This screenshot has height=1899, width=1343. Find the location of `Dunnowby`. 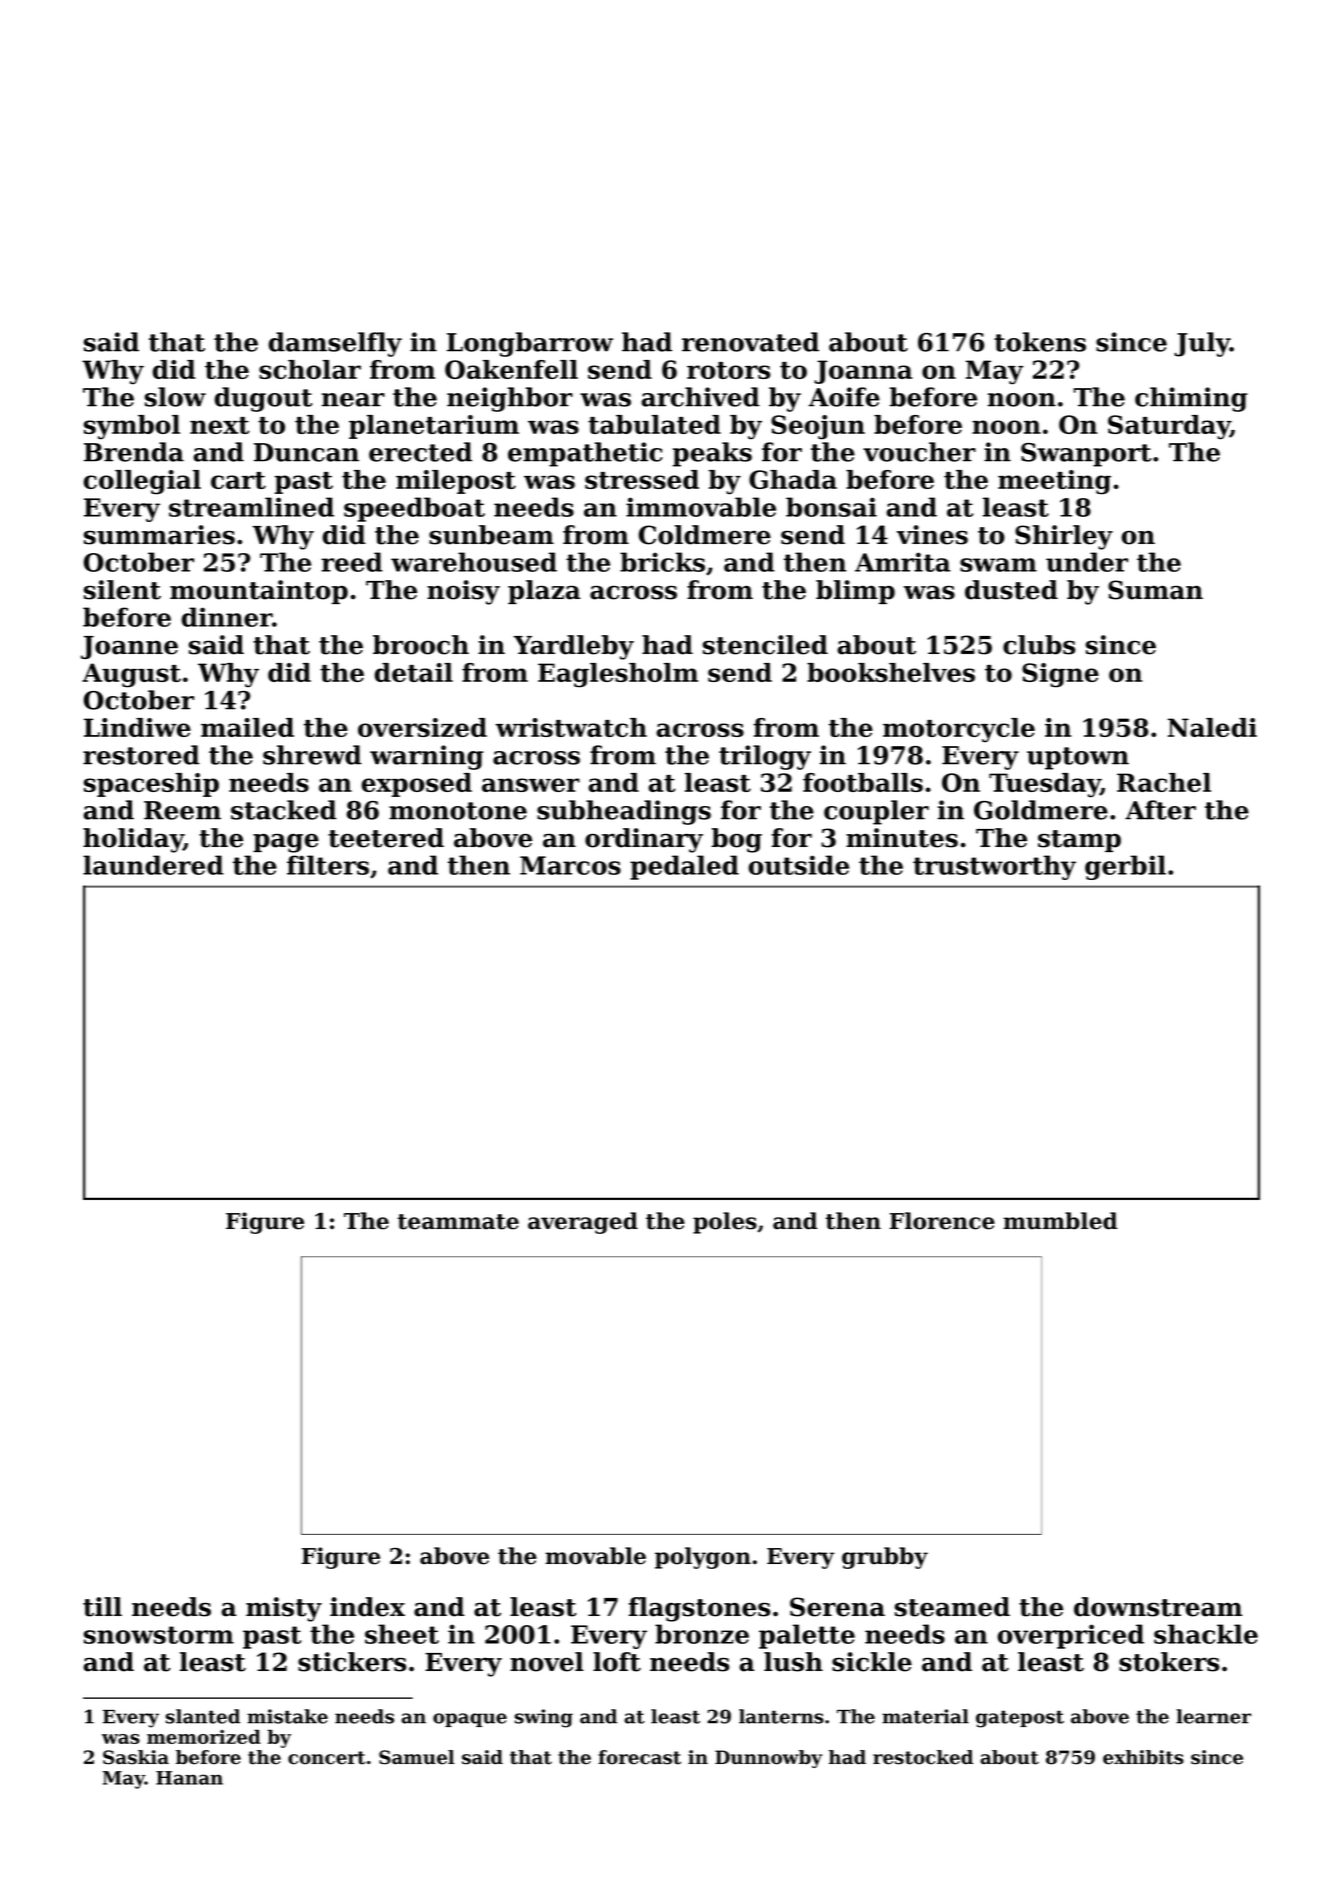

Dunnowby is located at coordinates (768, 1759).
